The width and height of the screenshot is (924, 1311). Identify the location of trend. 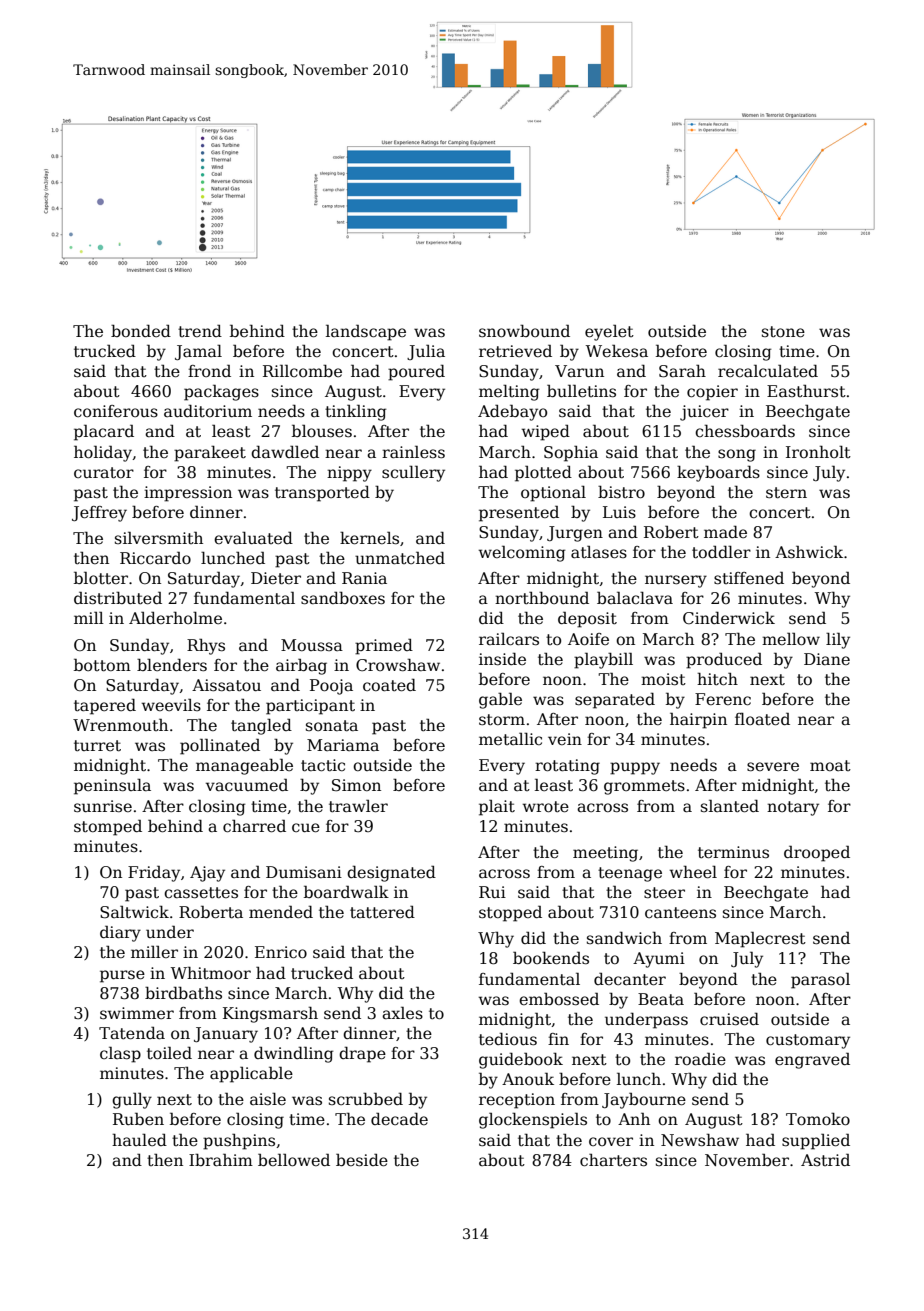
(200, 330).
